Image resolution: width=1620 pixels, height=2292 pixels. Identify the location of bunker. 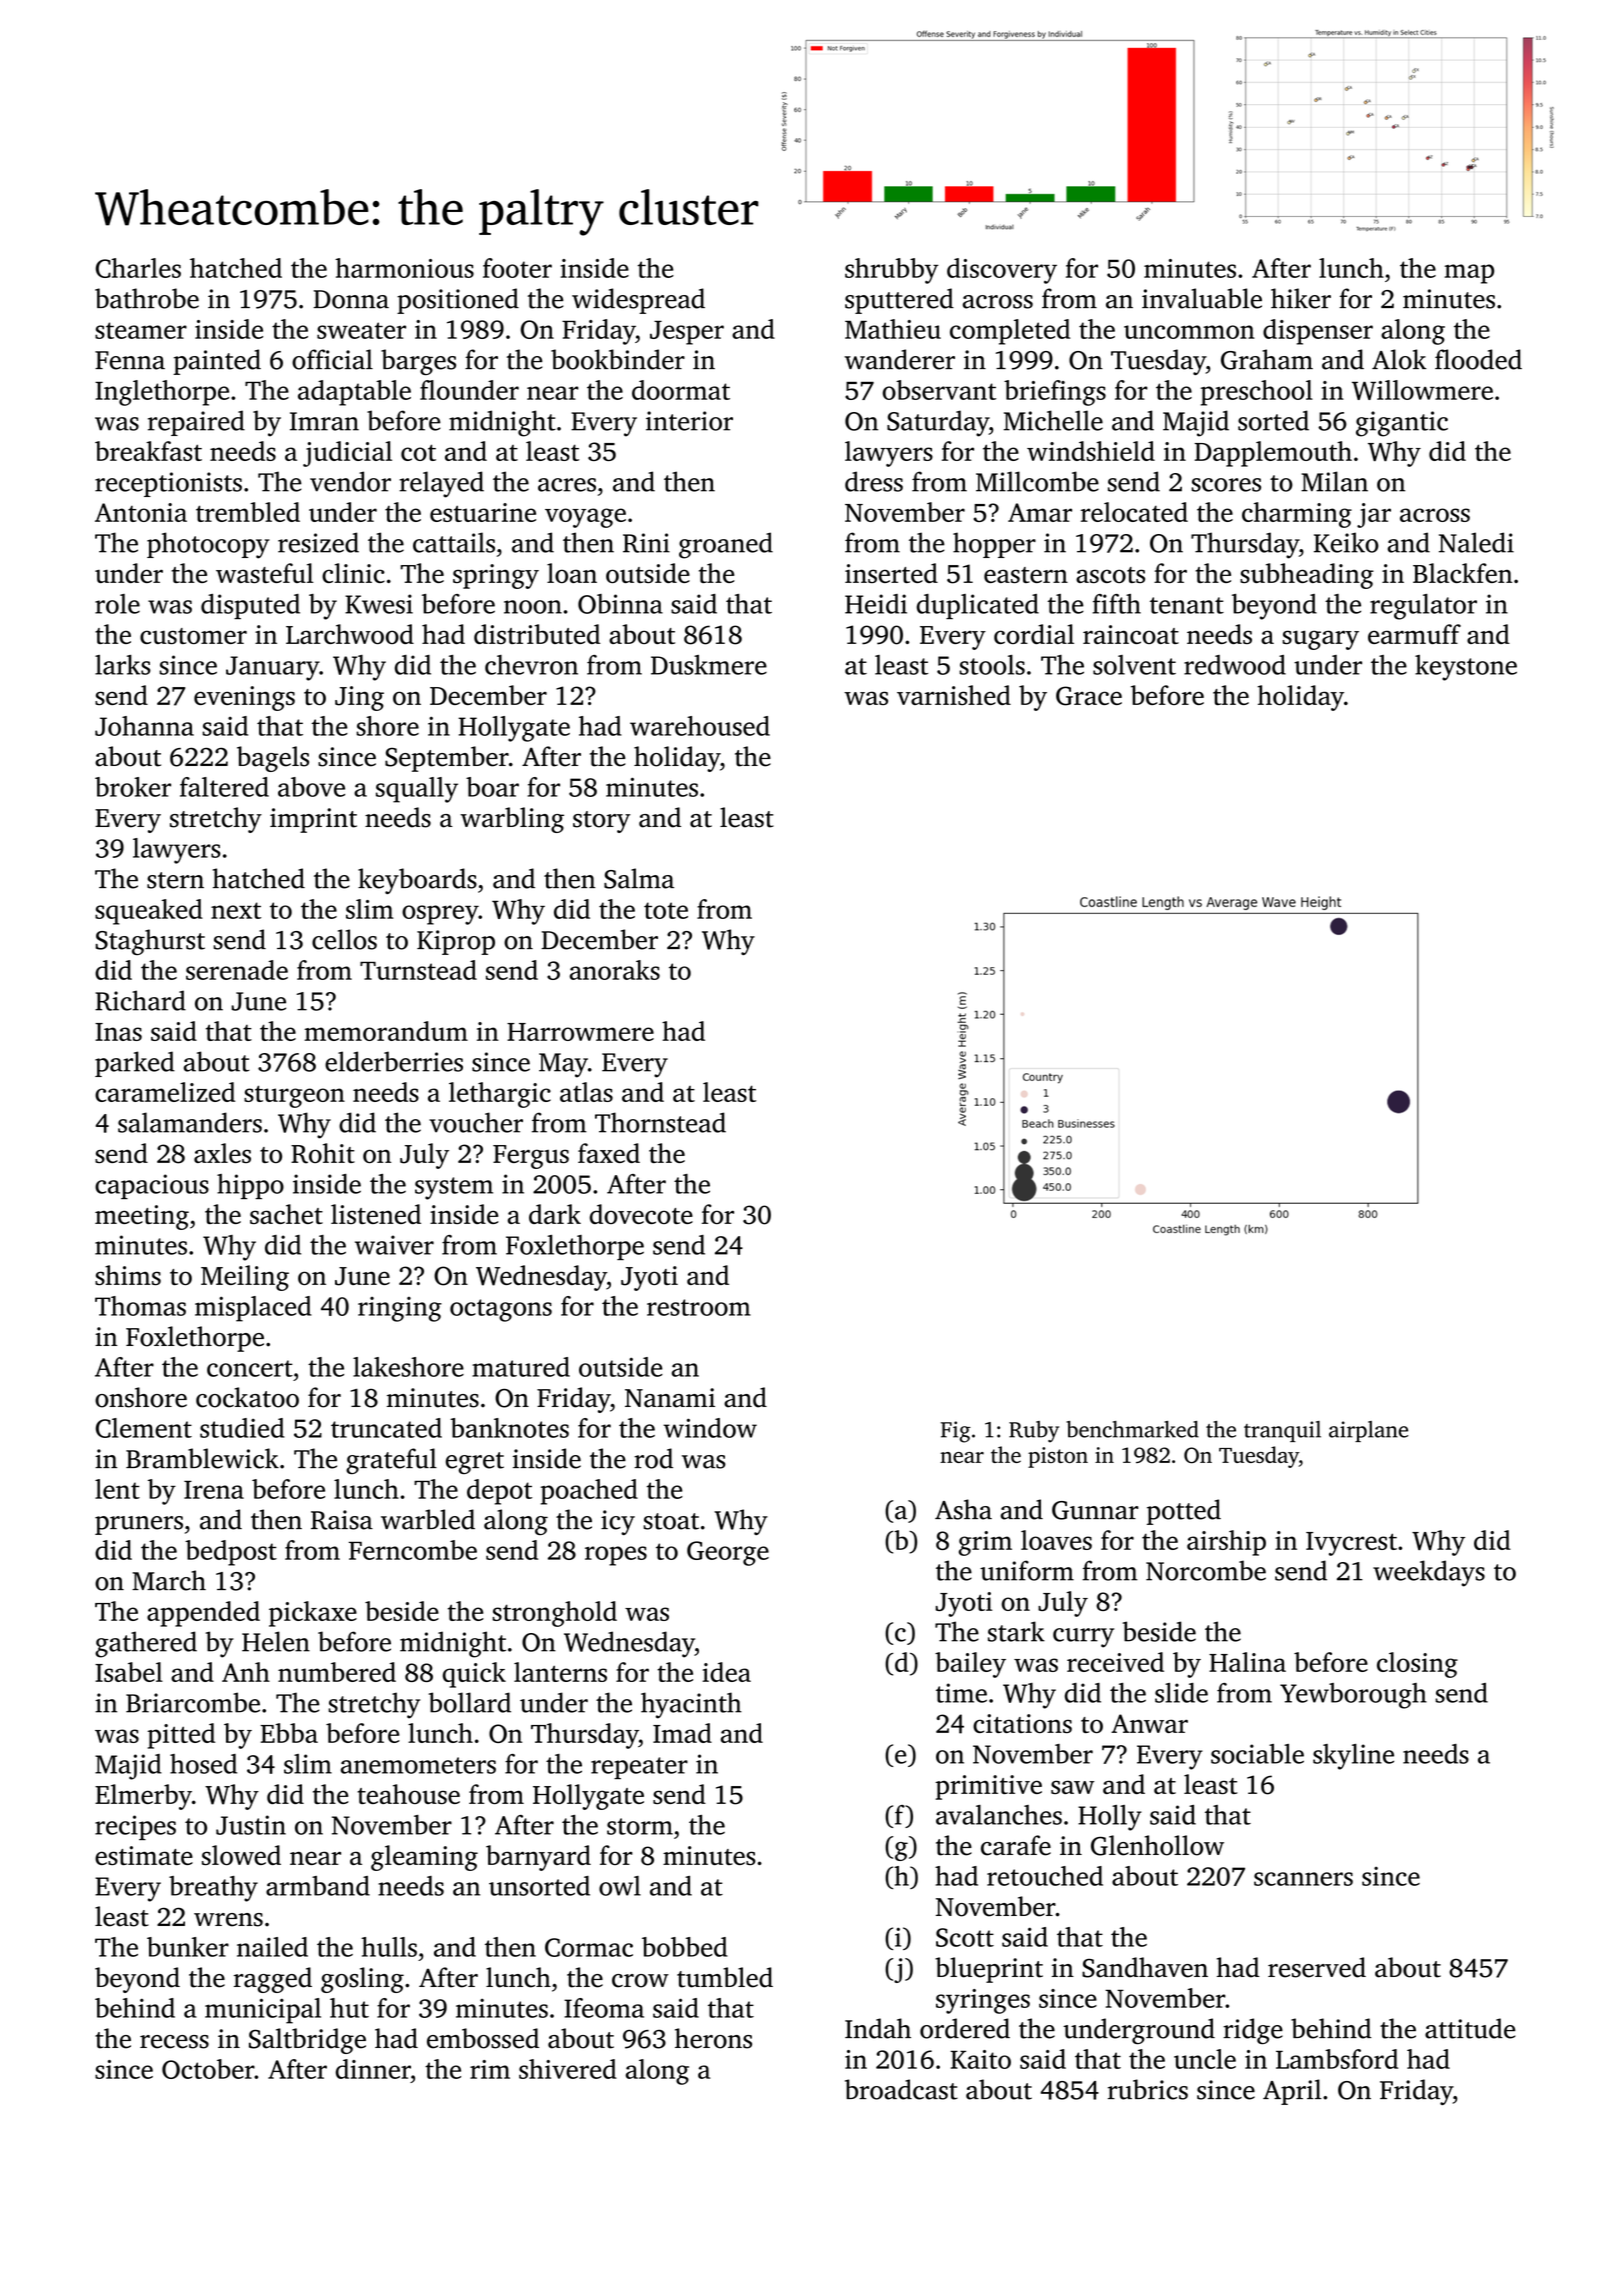
(188, 1947).
